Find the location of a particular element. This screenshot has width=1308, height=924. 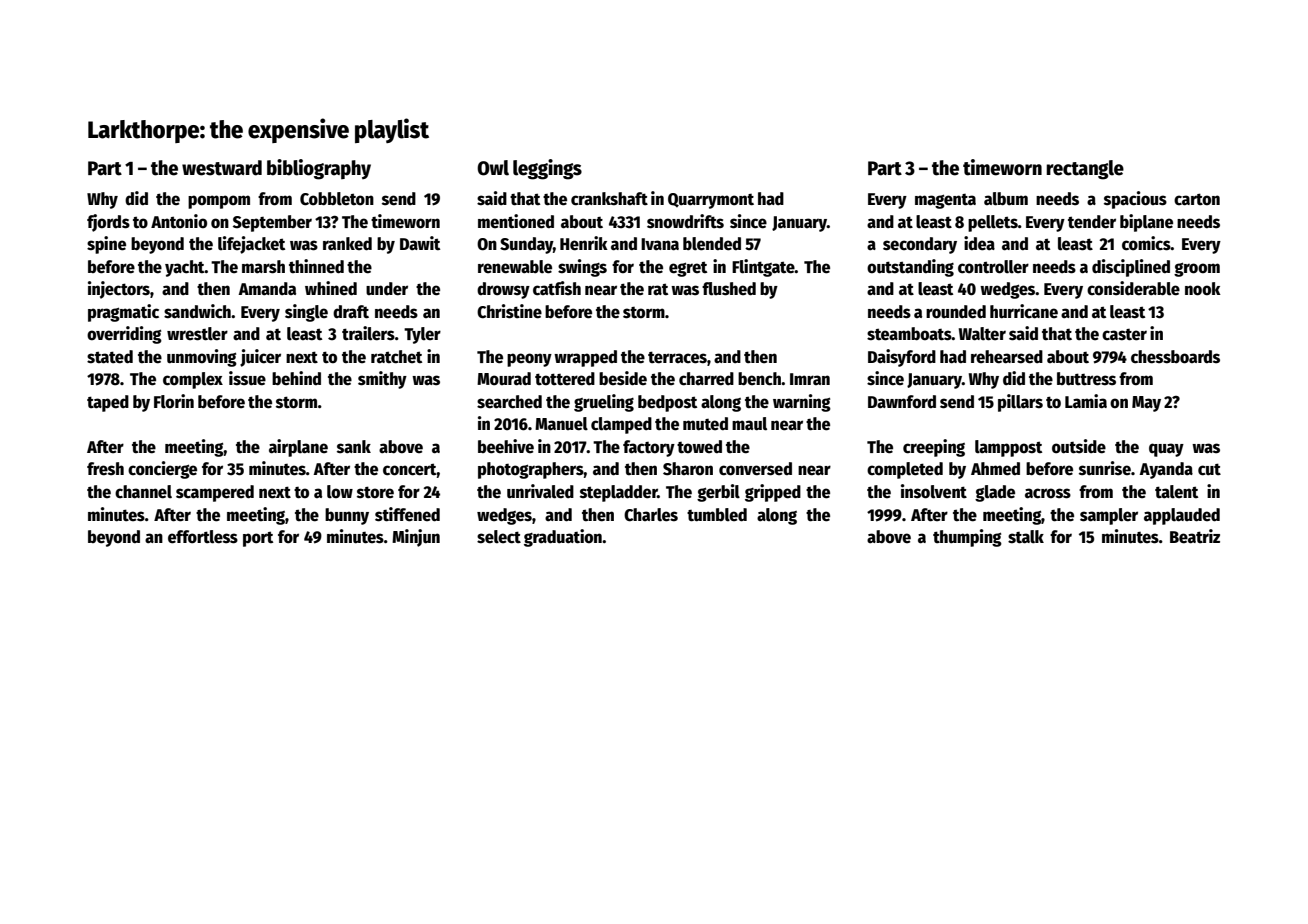

effortless is located at coordinates (203, 537).
